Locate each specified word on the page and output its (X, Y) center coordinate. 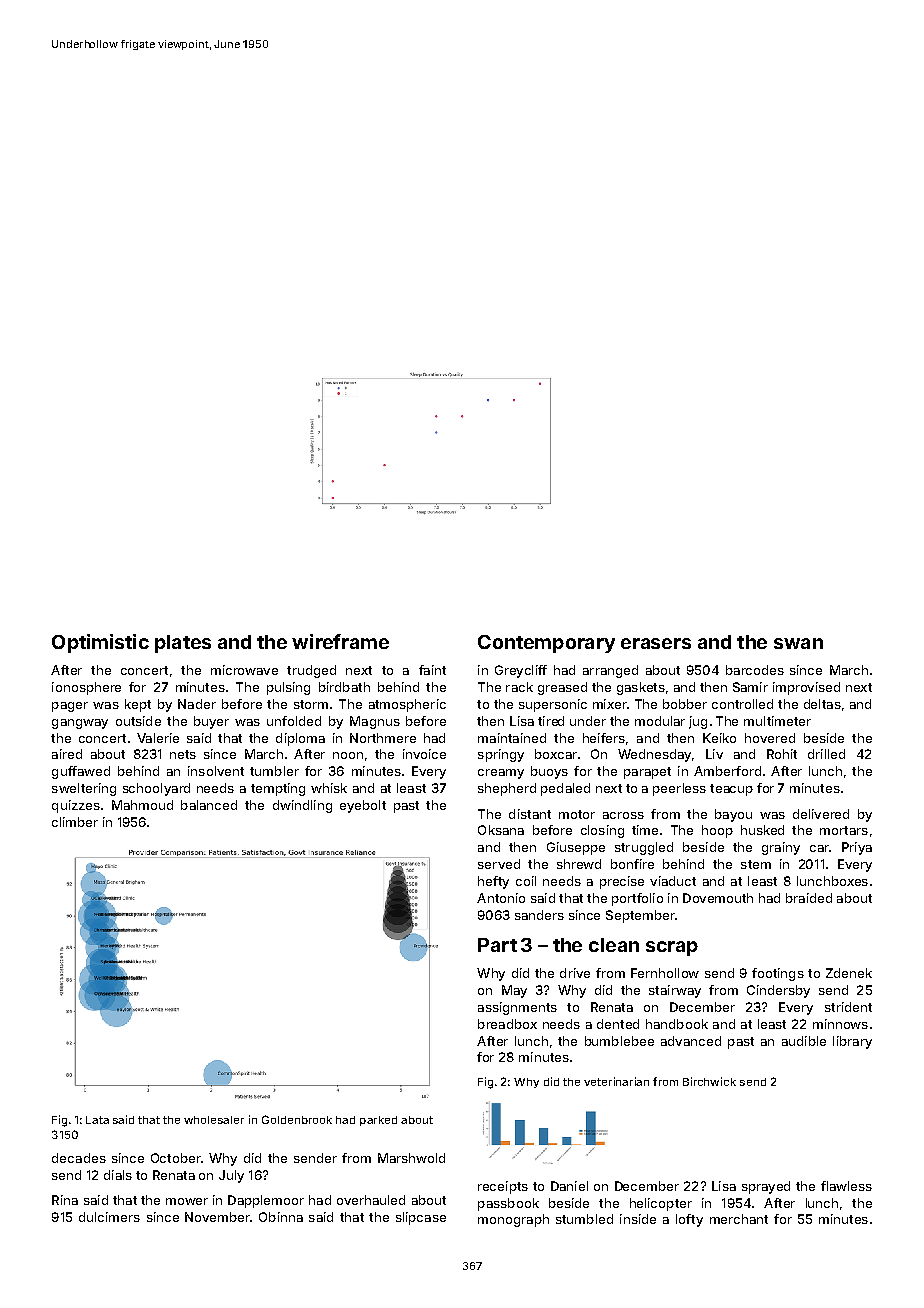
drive (575, 973)
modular (660, 721)
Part (497, 945)
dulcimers (109, 1217)
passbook (508, 1204)
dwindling (302, 806)
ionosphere (86, 688)
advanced (691, 1041)
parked (378, 1121)
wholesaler (214, 1120)
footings (778, 974)
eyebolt (363, 806)
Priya (857, 848)
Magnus (375, 722)
